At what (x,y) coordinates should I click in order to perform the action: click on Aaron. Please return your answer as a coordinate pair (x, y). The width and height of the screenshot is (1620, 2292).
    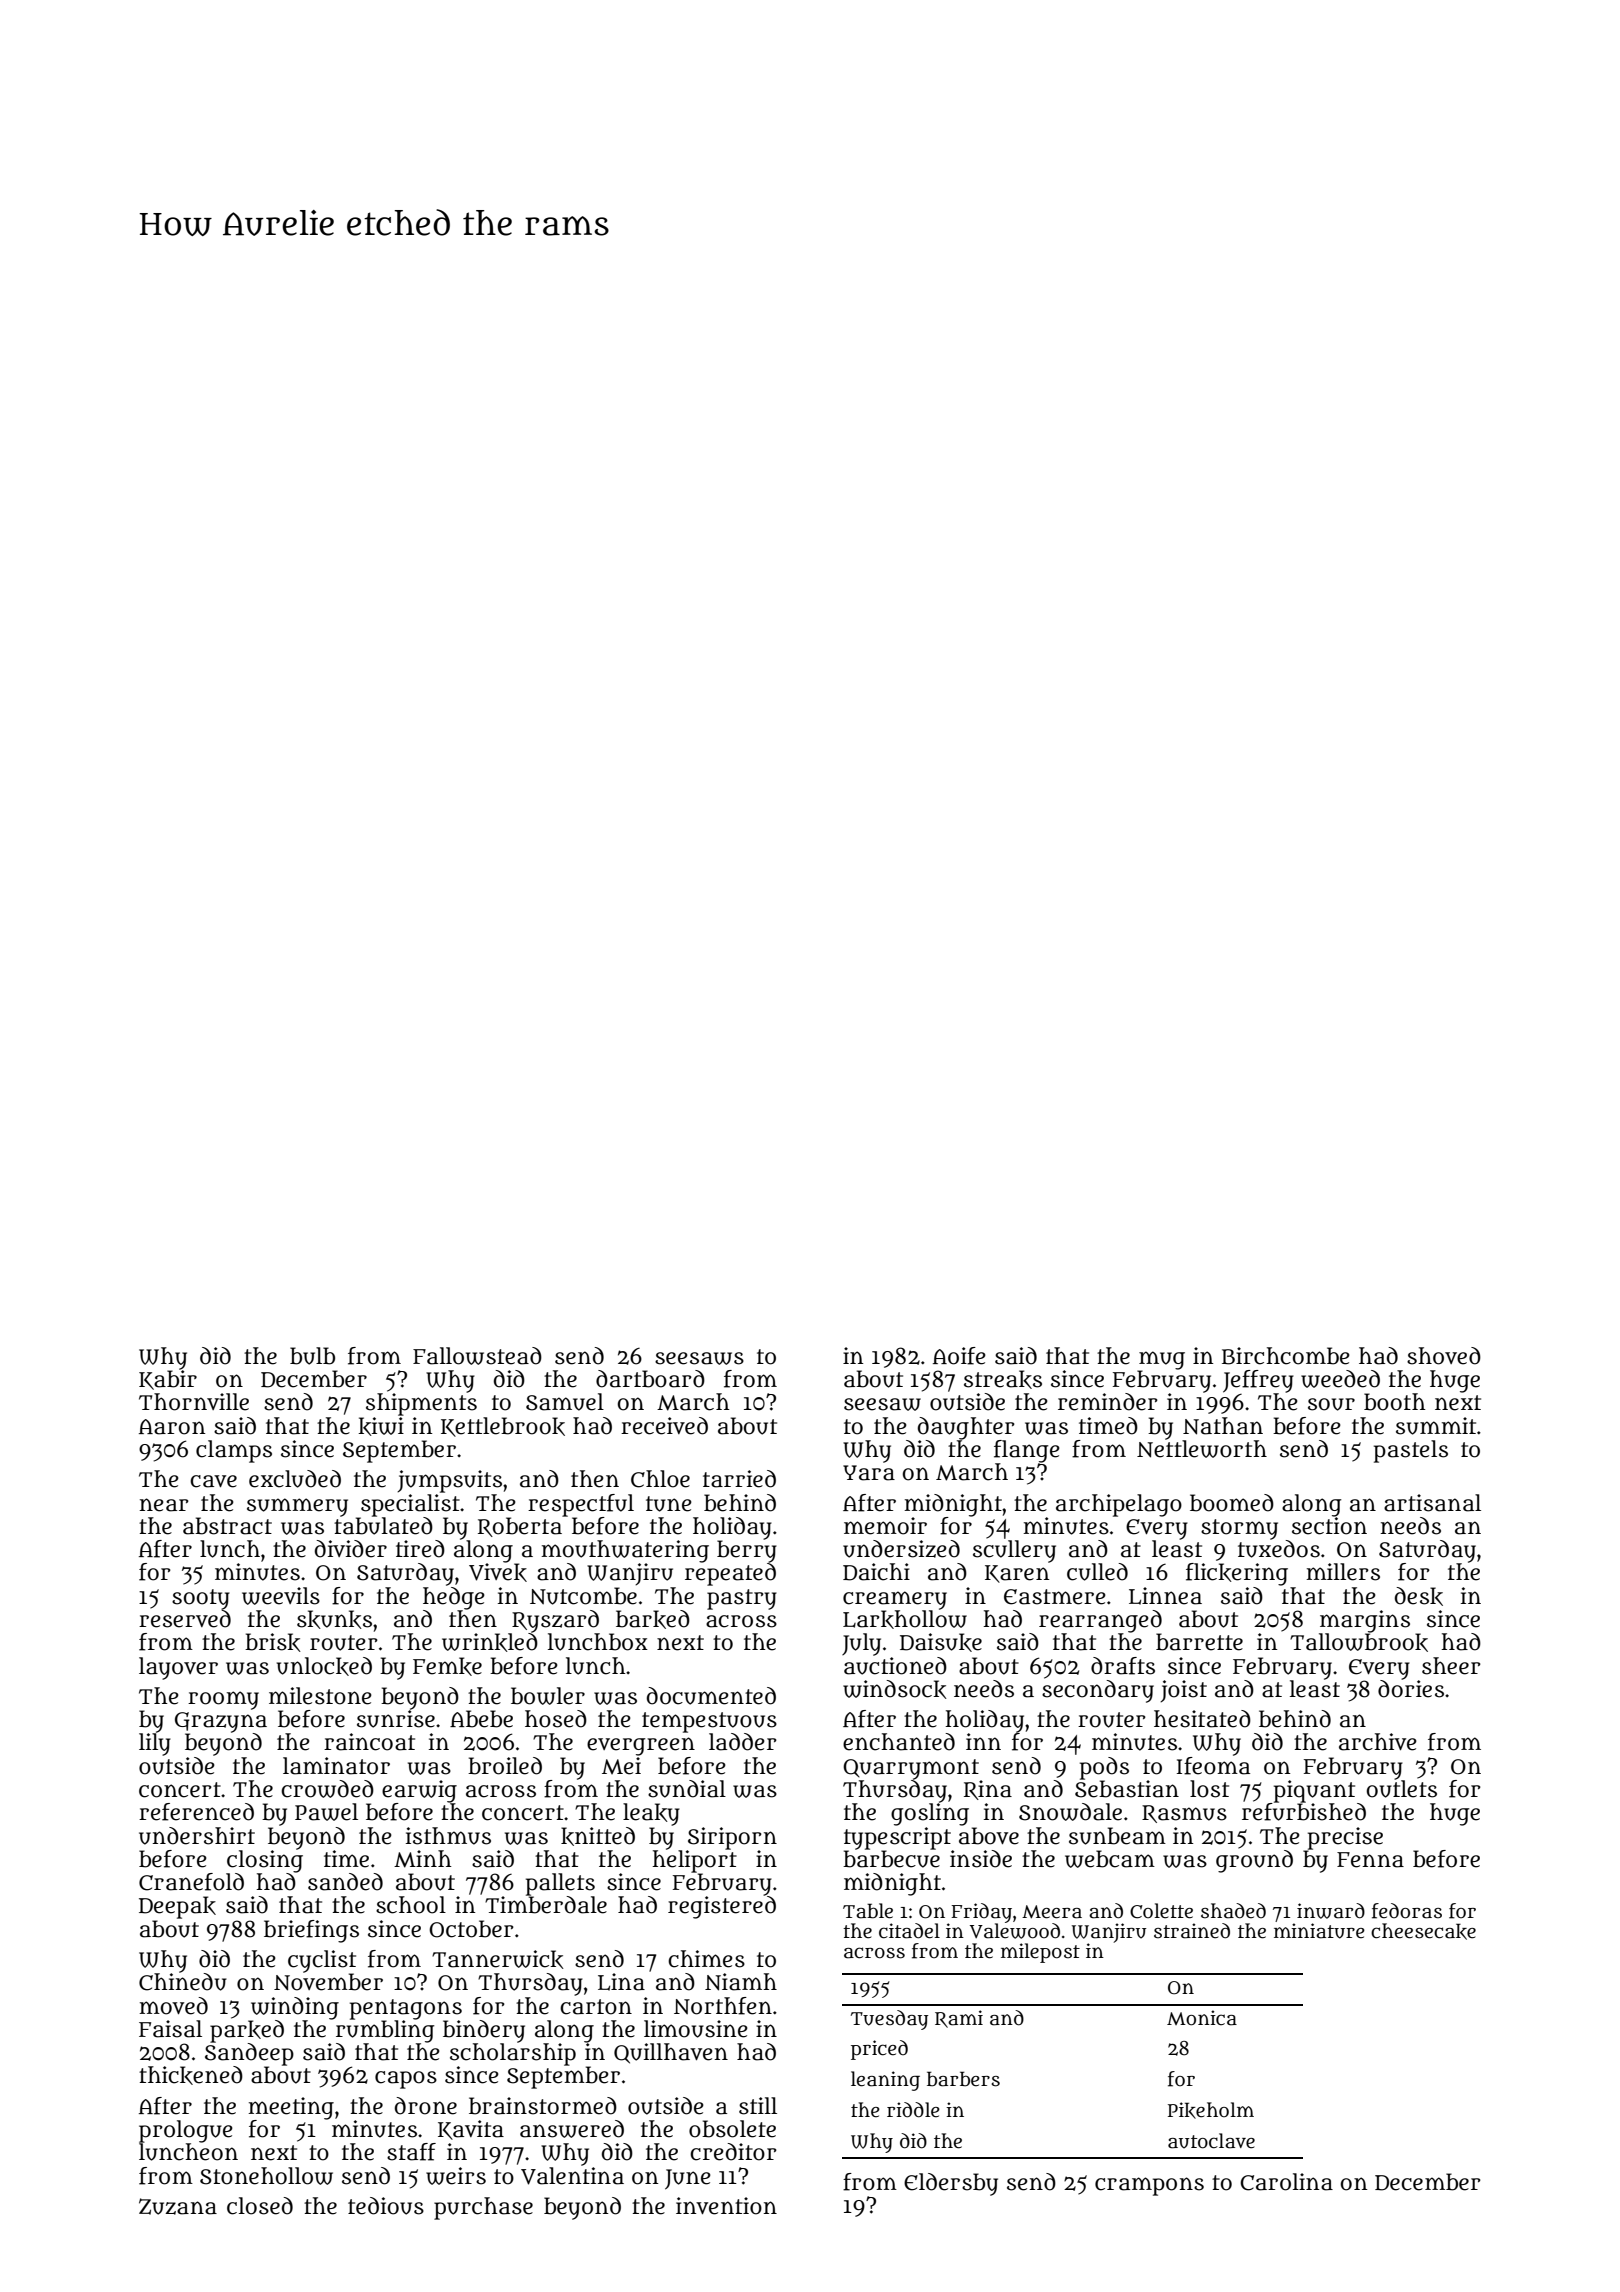
    Looking at the image, I should click on (172, 1427).
